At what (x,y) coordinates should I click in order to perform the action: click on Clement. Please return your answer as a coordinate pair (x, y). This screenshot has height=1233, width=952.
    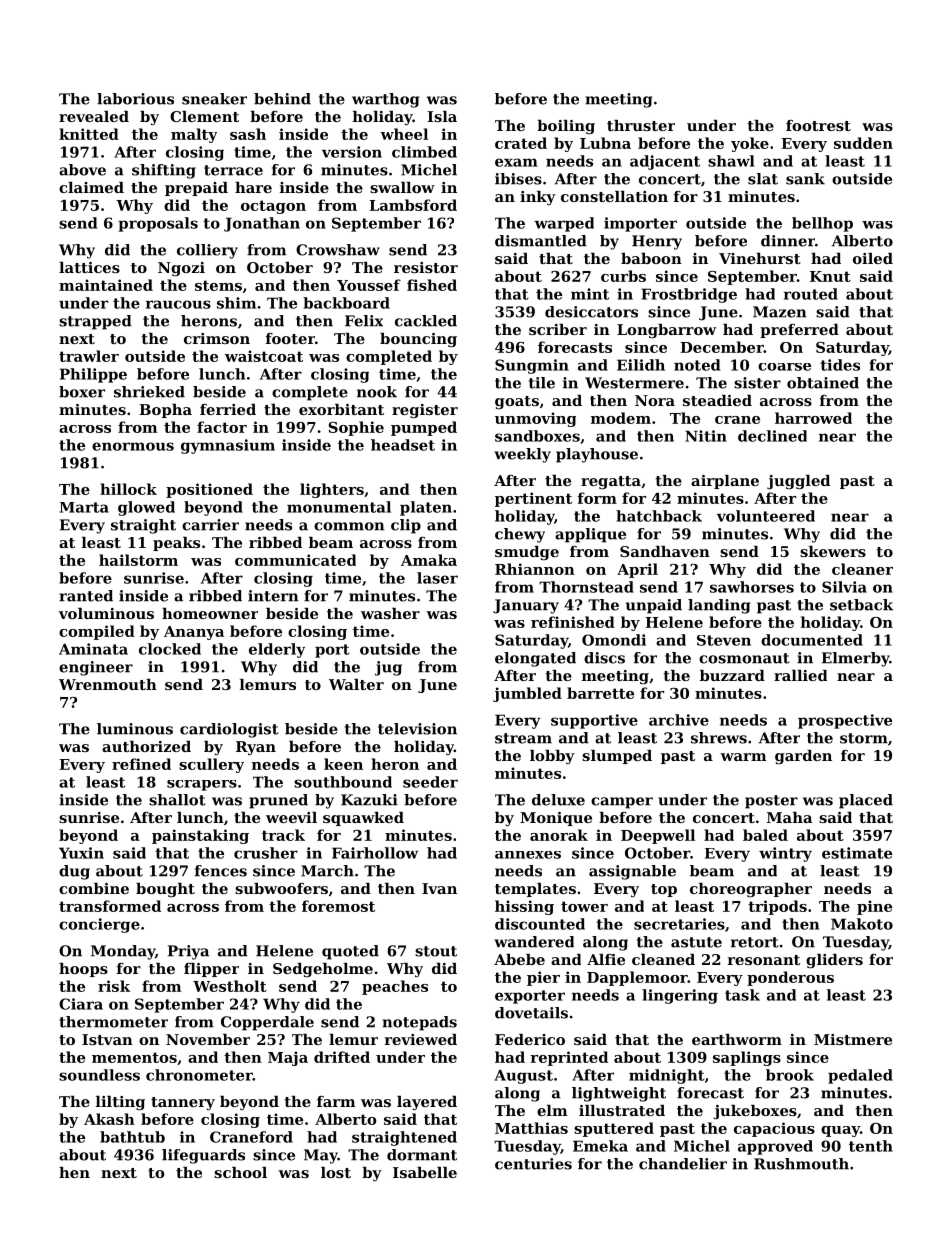
    Looking at the image, I should click on (204, 116).
